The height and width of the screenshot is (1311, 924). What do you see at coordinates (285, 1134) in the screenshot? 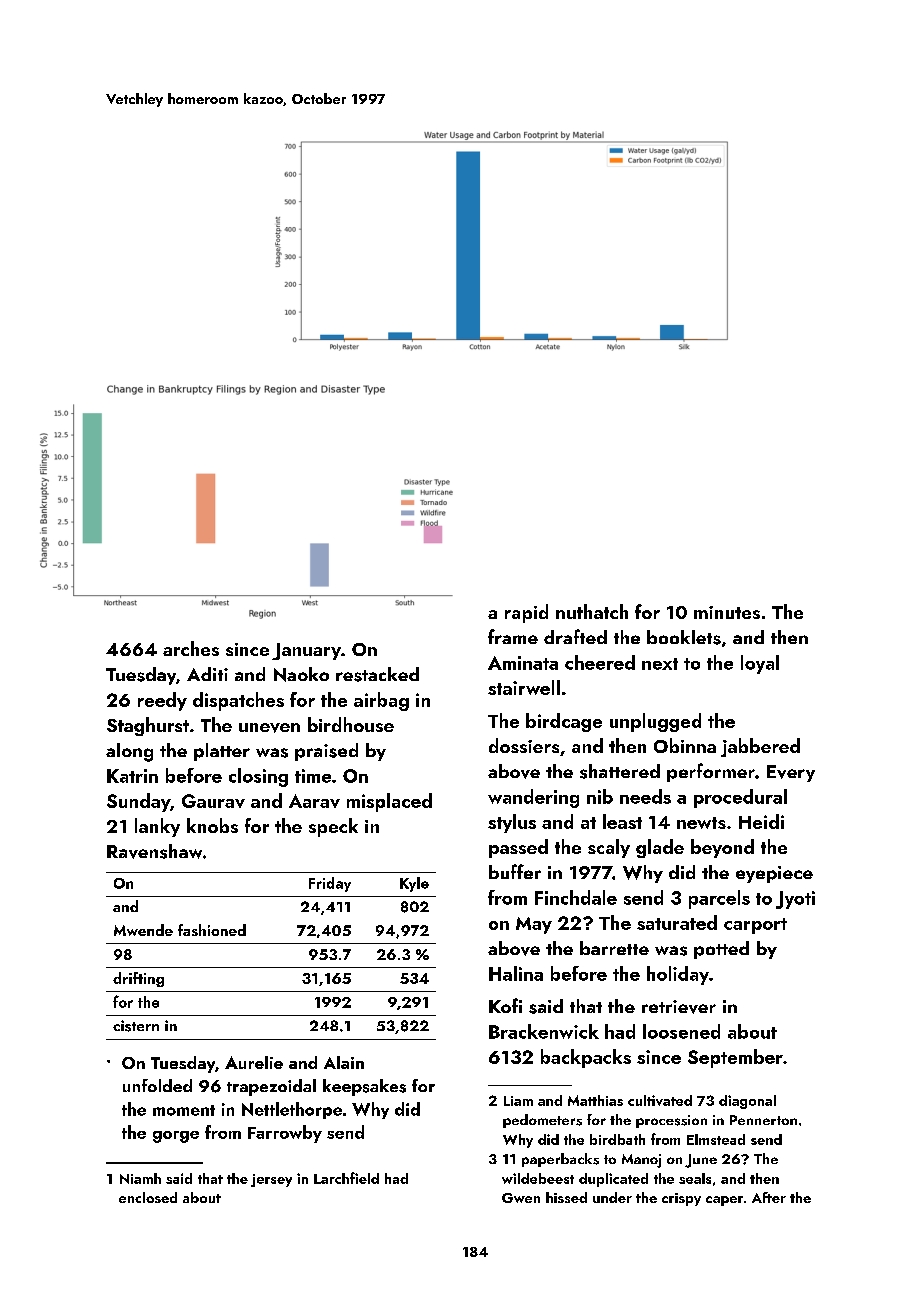
I see `Farrowby` at bounding box center [285, 1134].
